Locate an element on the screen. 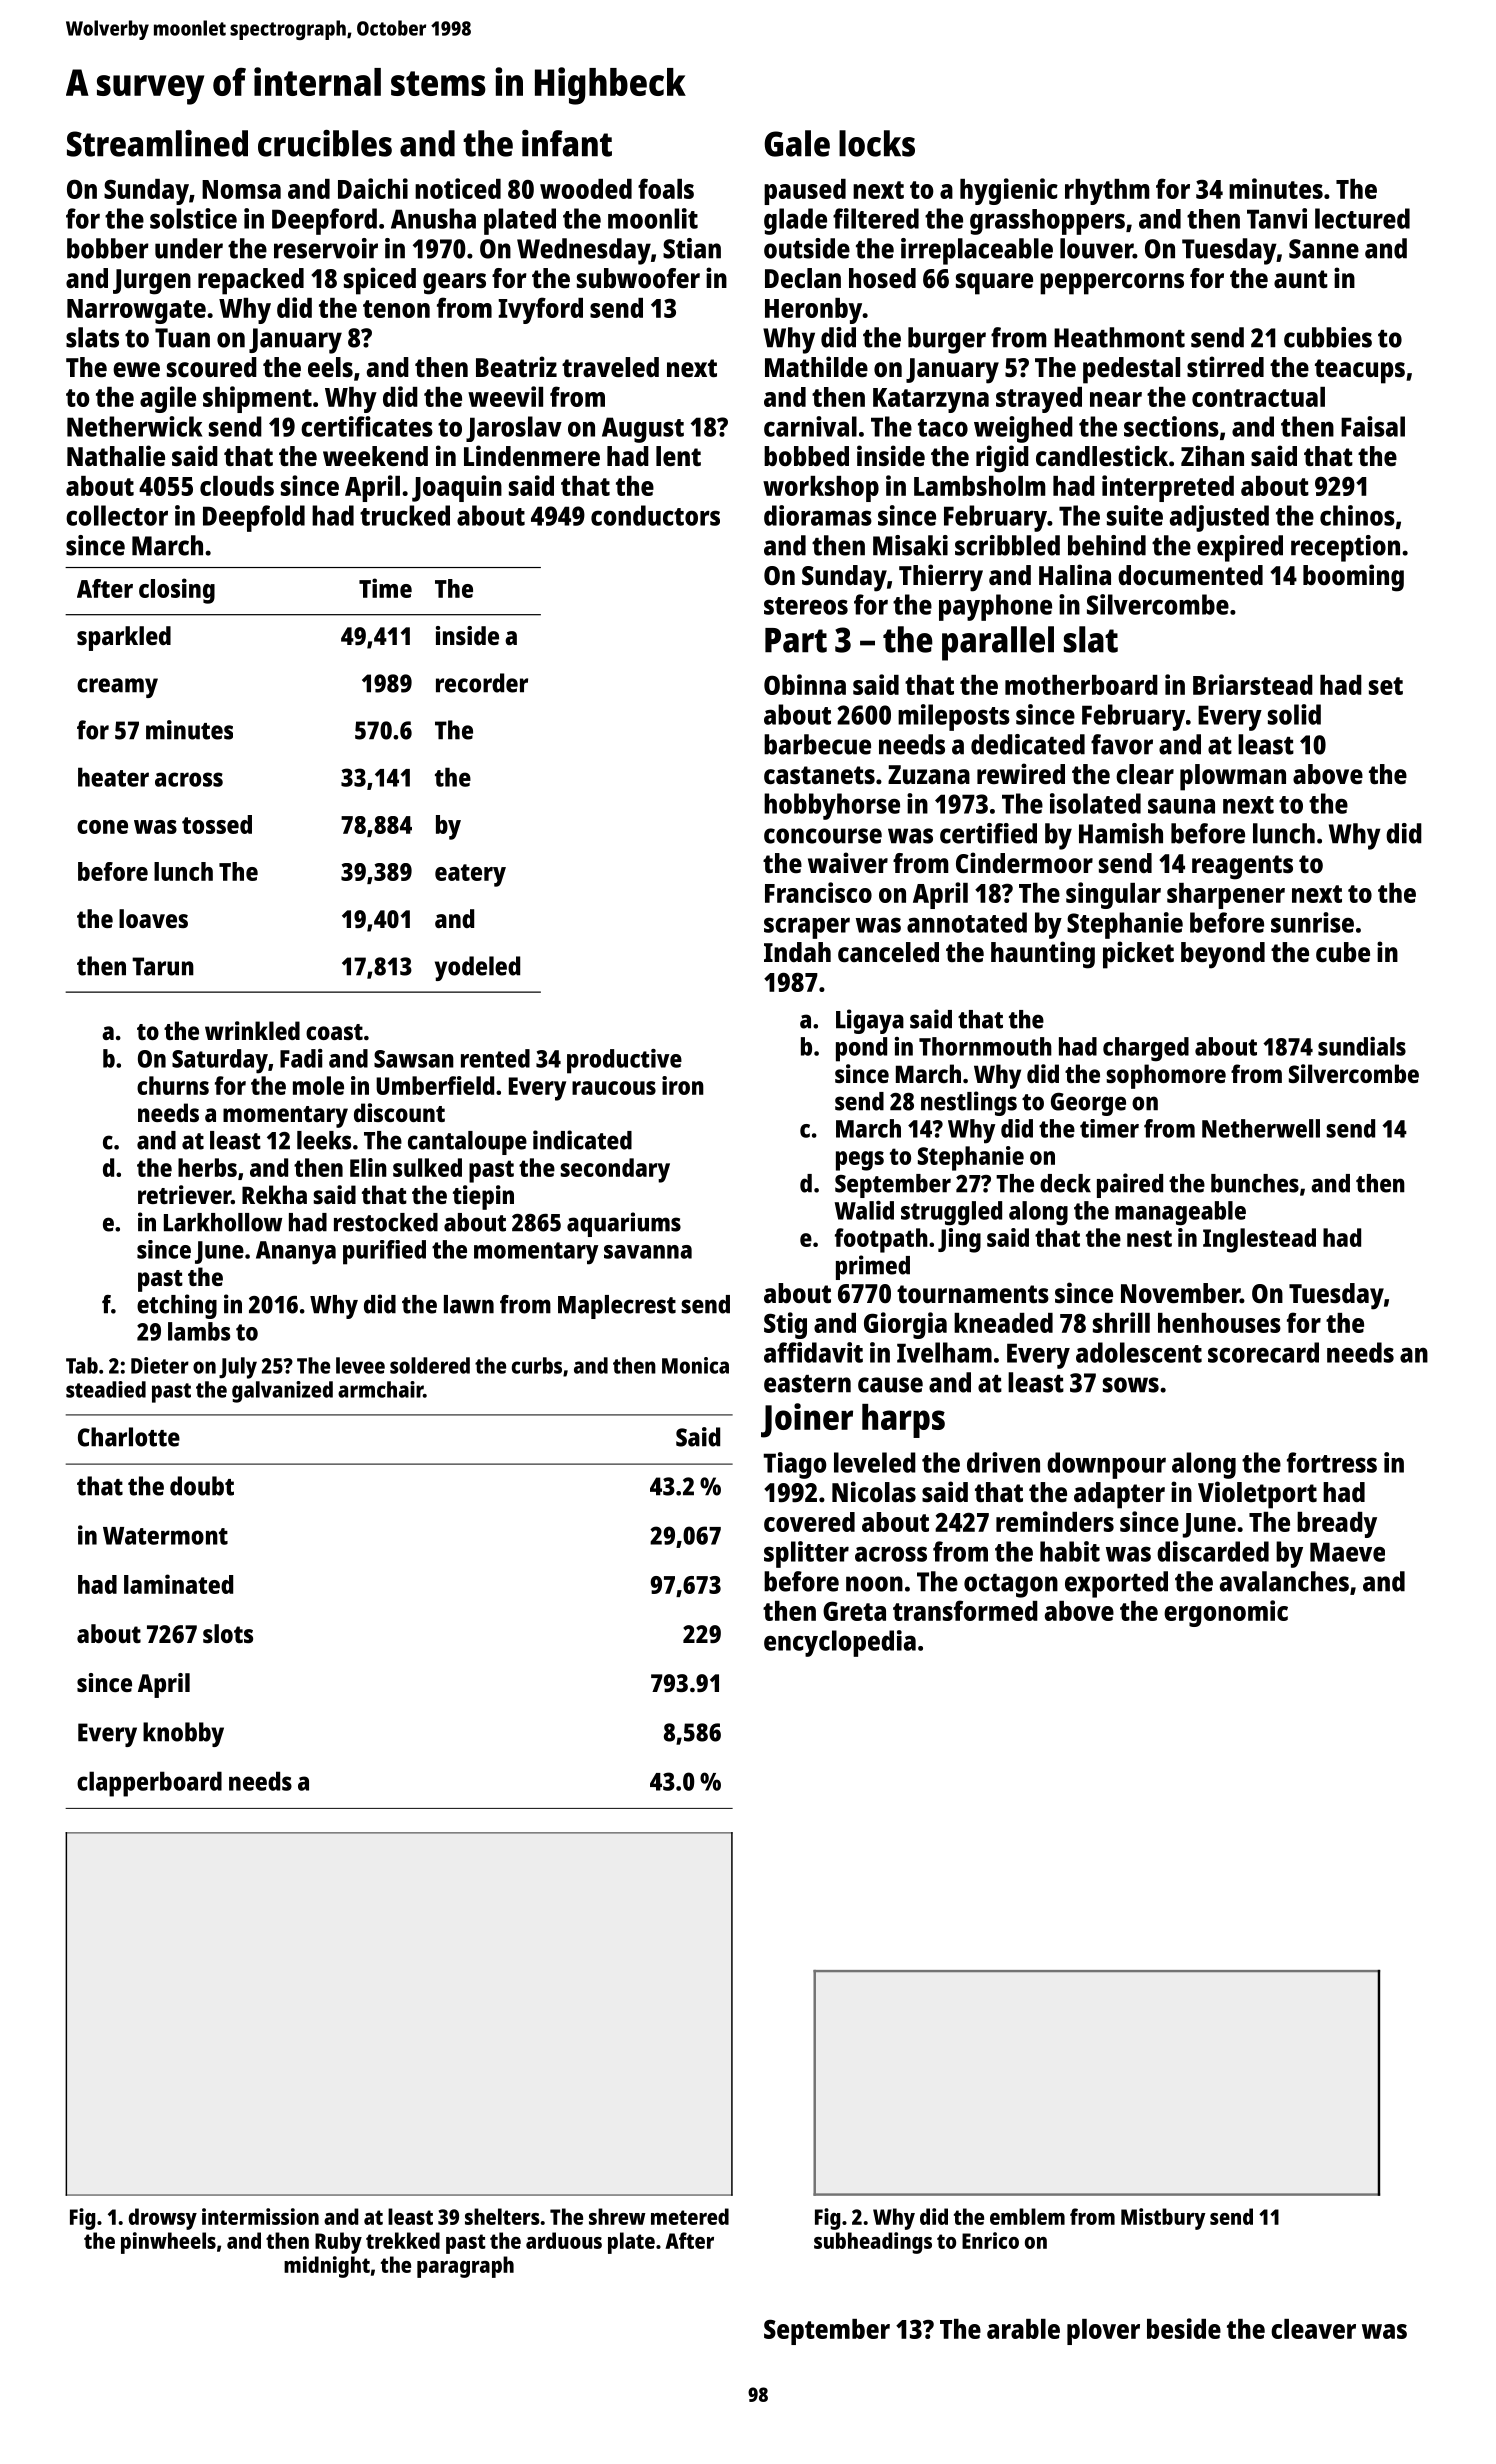 This screenshot has width=1496, height=2464. locks is located at coordinates (877, 143).
